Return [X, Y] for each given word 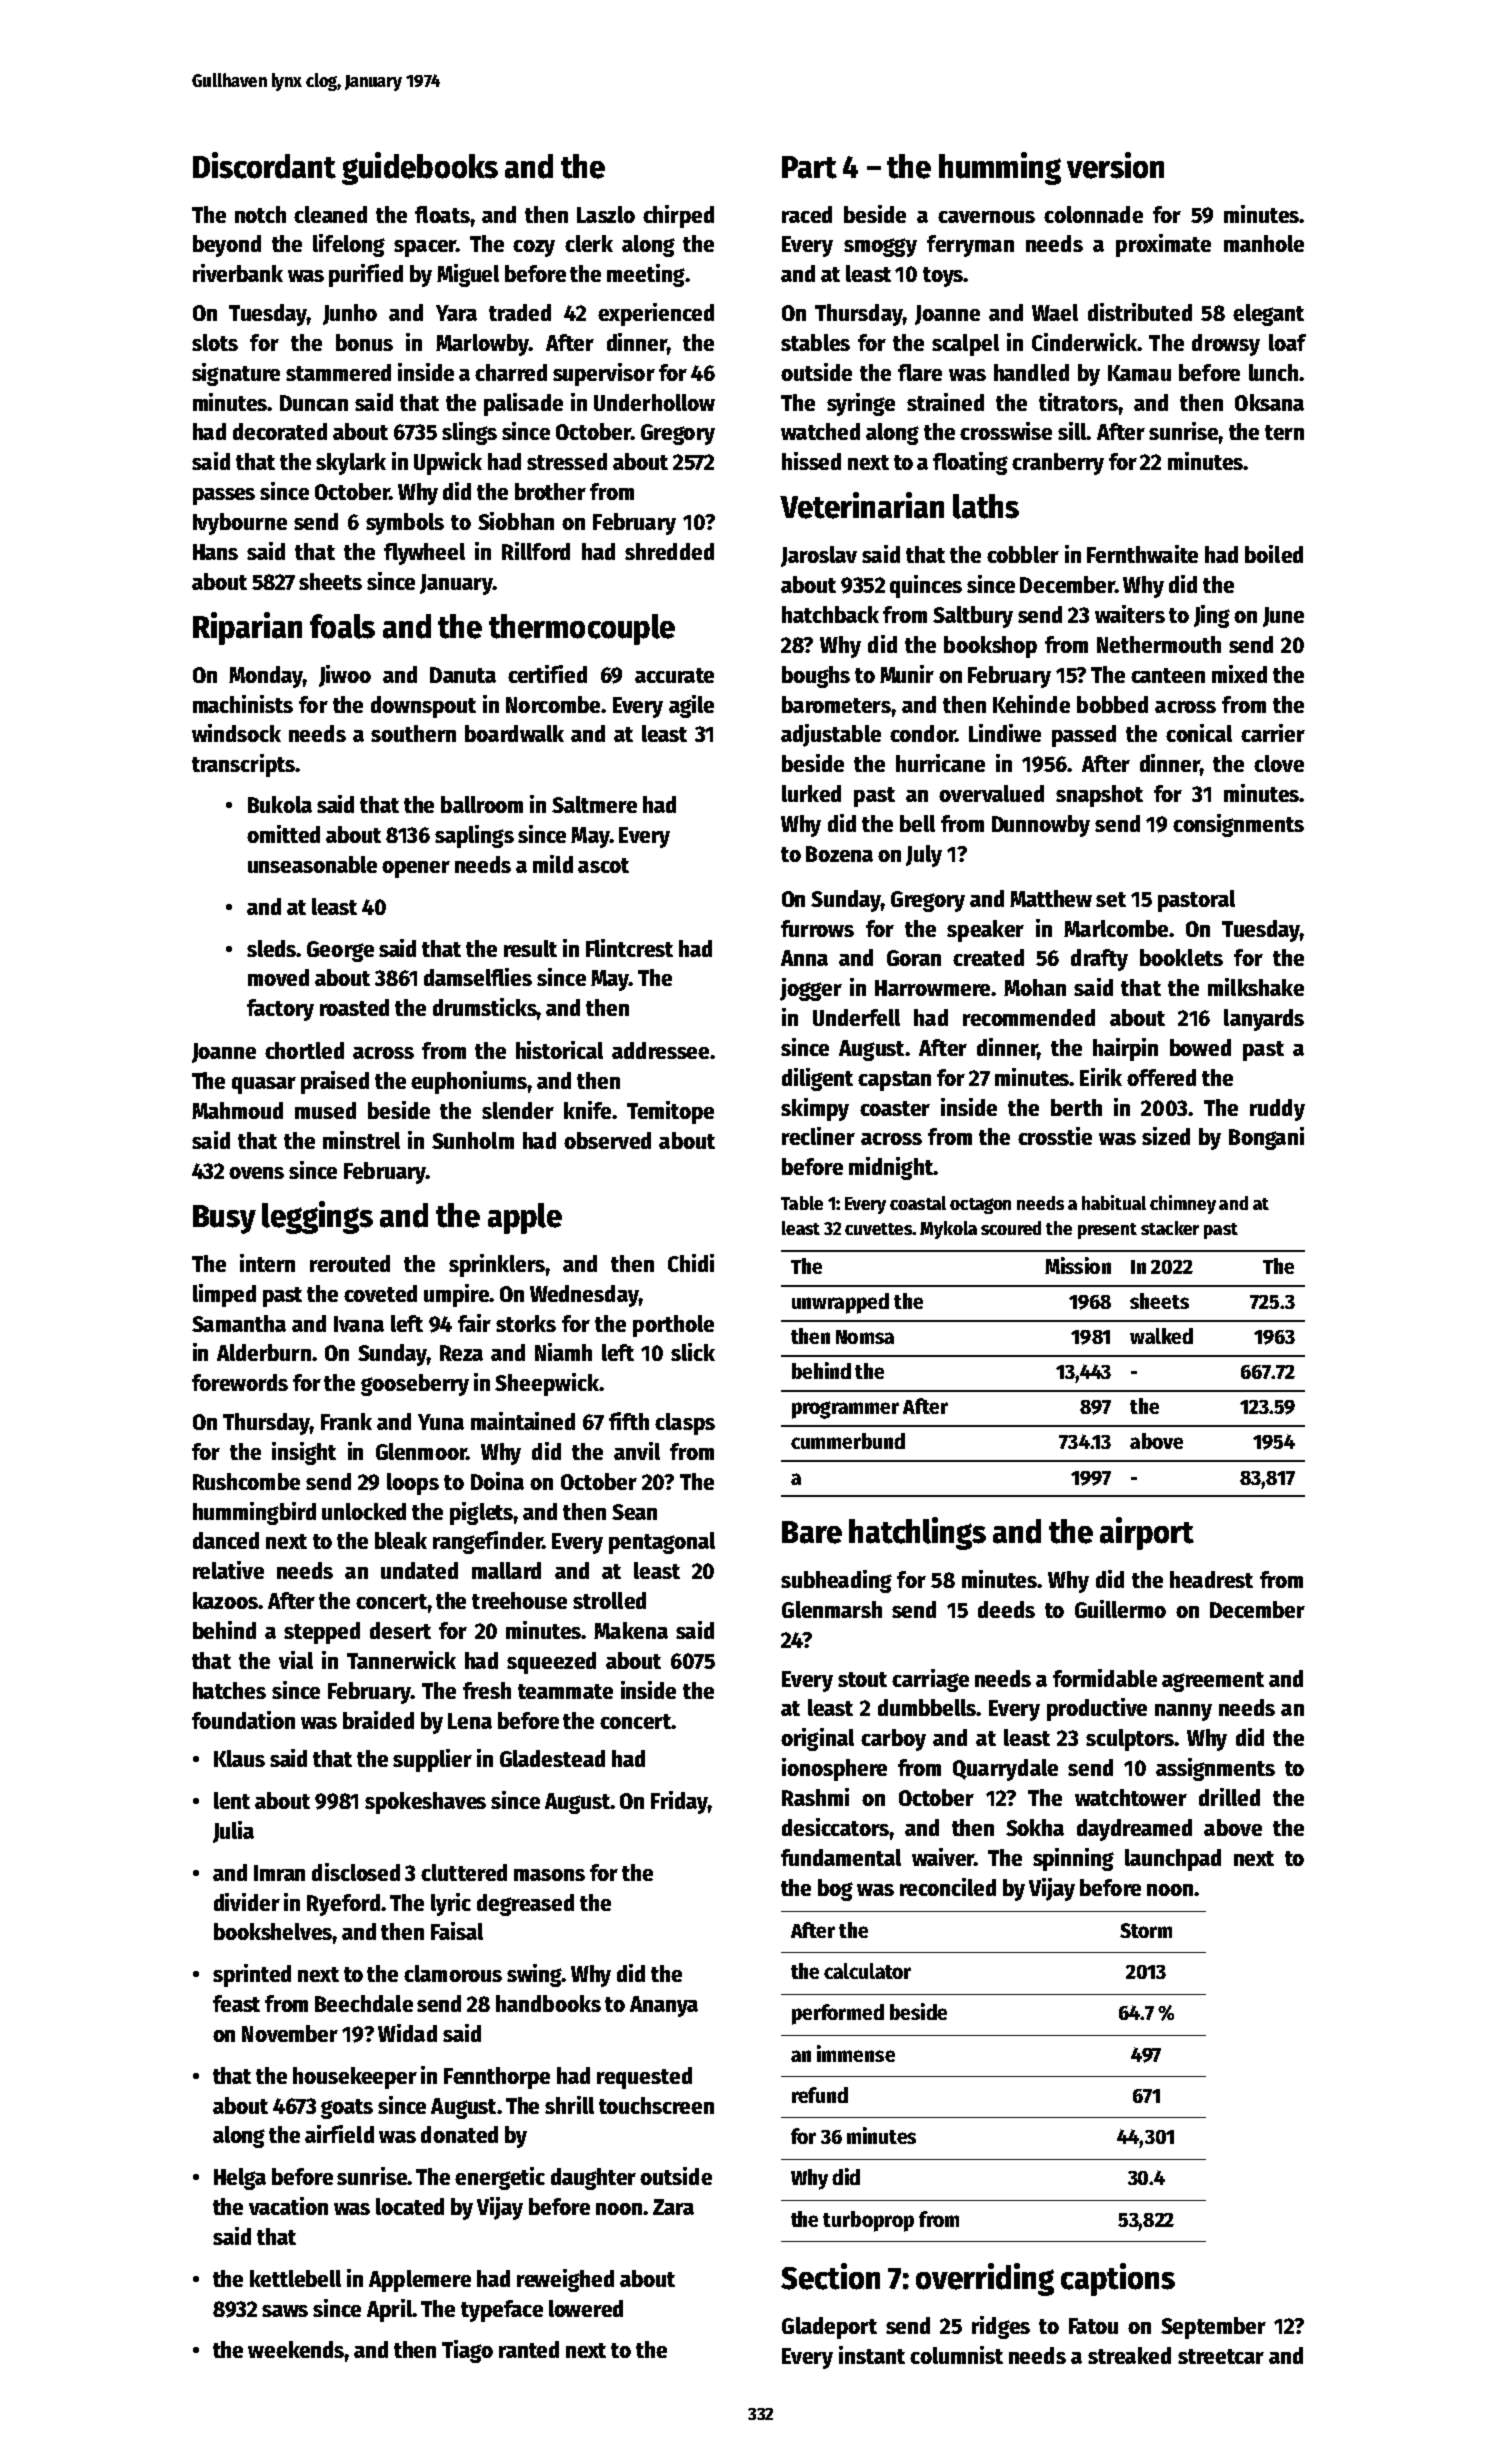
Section [830, 2276]
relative [228, 1570]
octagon [980, 1206]
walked [1161, 1336]
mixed [1239, 674]
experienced [656, 314]
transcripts [243, 765]
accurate [674, 675]
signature [236, 374]
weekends [296, 2349]
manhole [1264, 243]
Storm [1146, 1930]
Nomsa [865, 1337]
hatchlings [917, 1533]
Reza [461, 1353]
